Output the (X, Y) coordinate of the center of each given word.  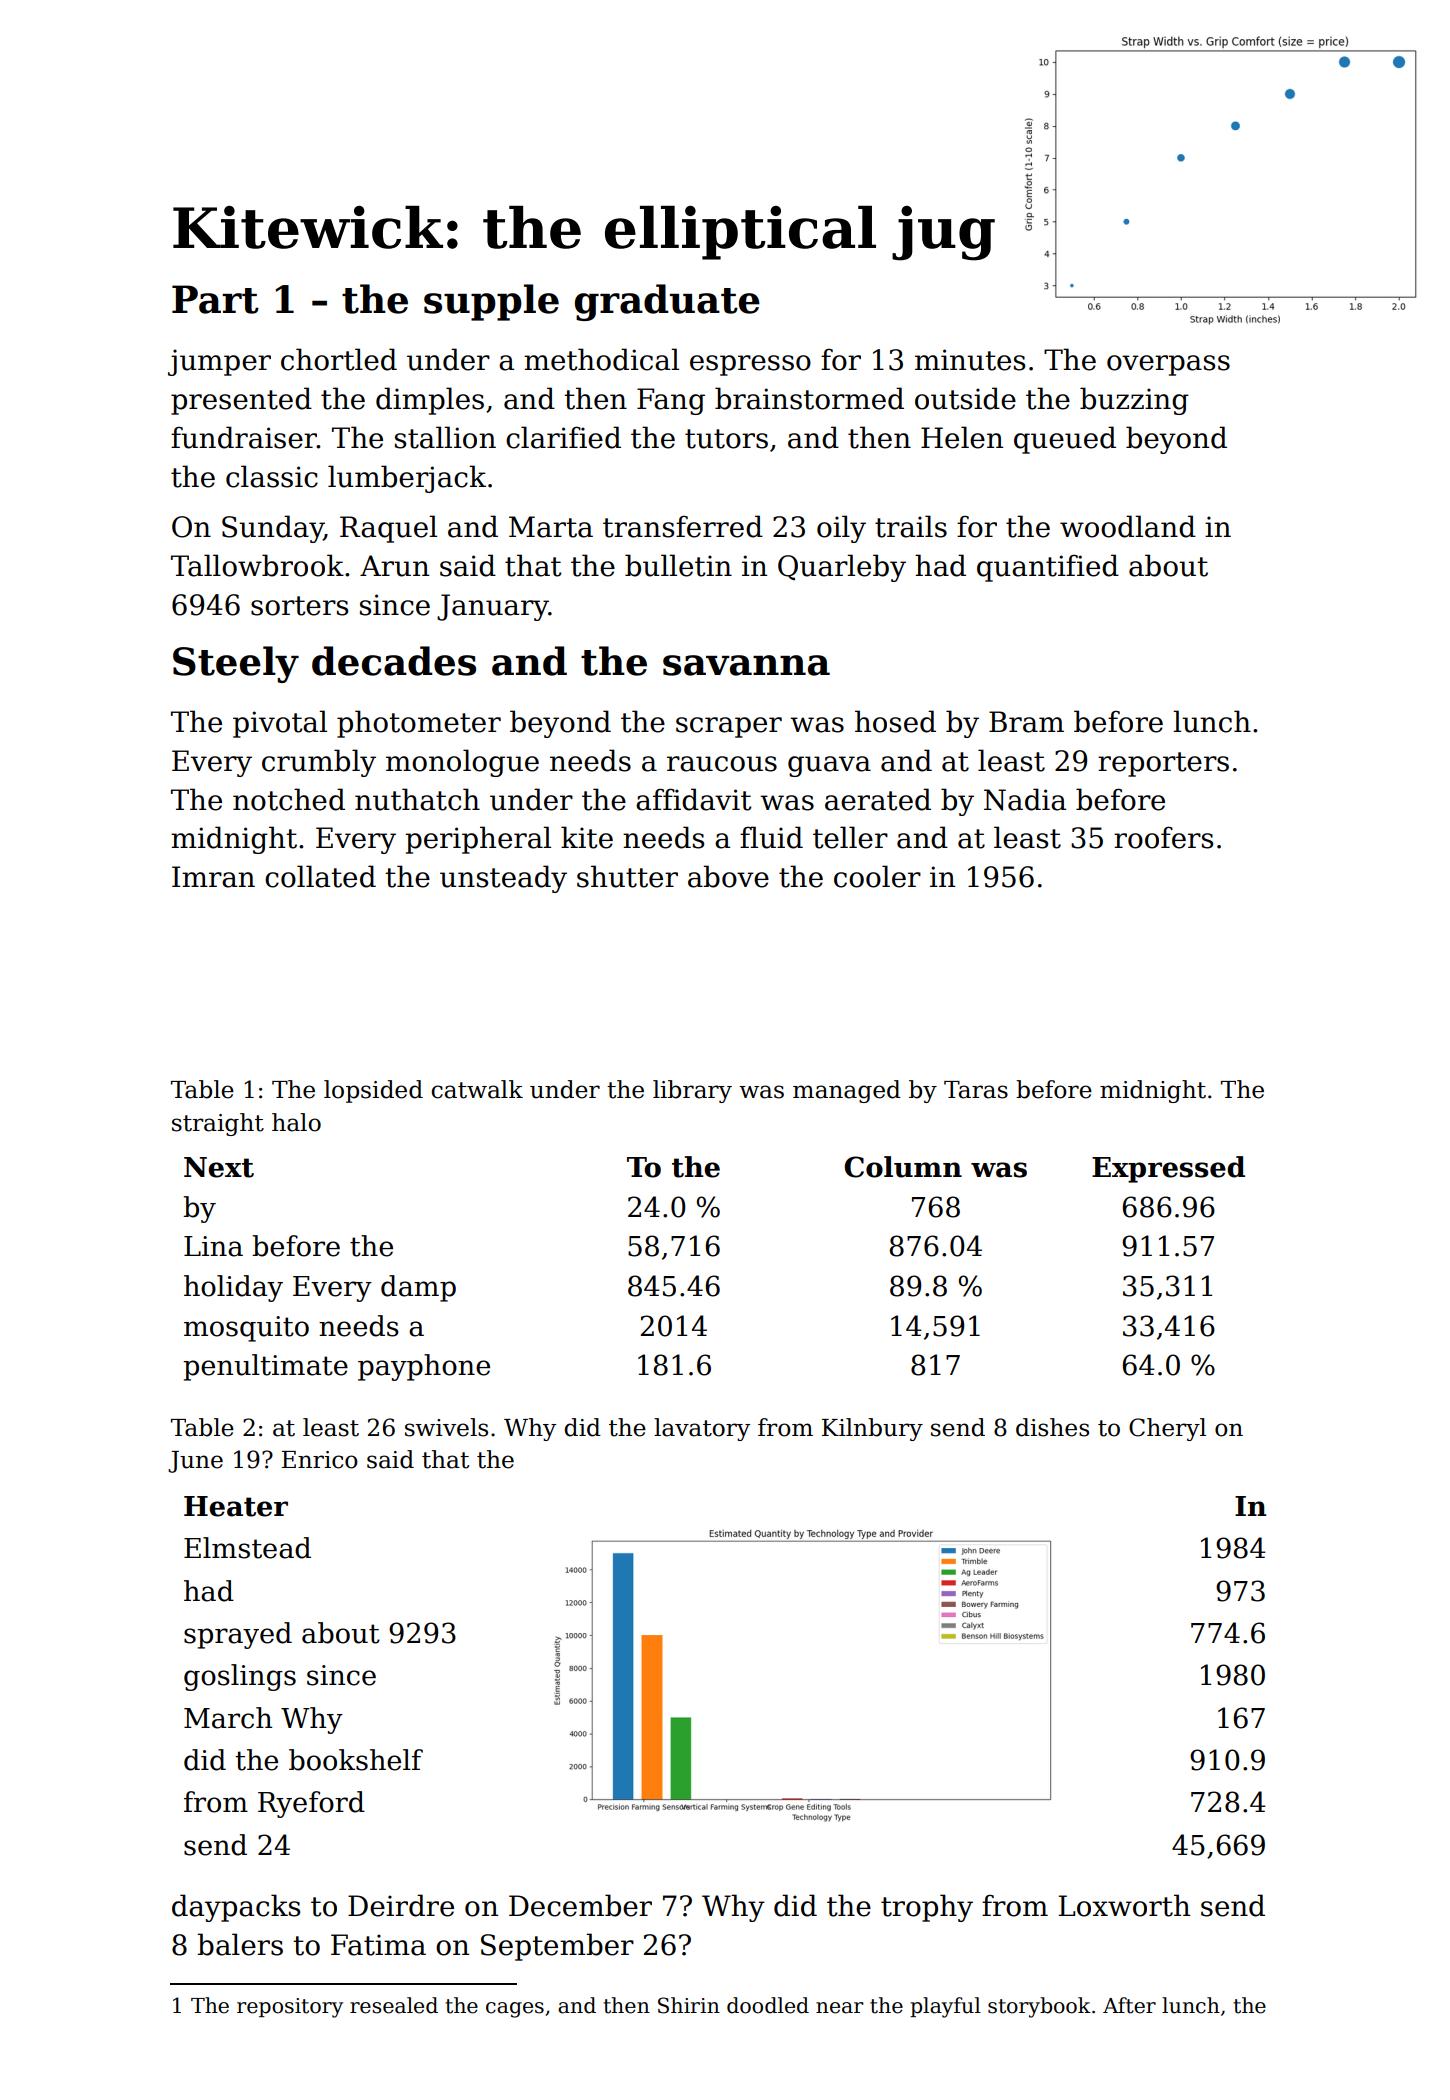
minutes (970, 360)
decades (394, 661)
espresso (750, 365)
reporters (1163, 764)
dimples (430, 401)
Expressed (1168, 1169)
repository (290, 2008)
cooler (877, 876)
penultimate (265, 1367)
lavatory (702, 1429)
